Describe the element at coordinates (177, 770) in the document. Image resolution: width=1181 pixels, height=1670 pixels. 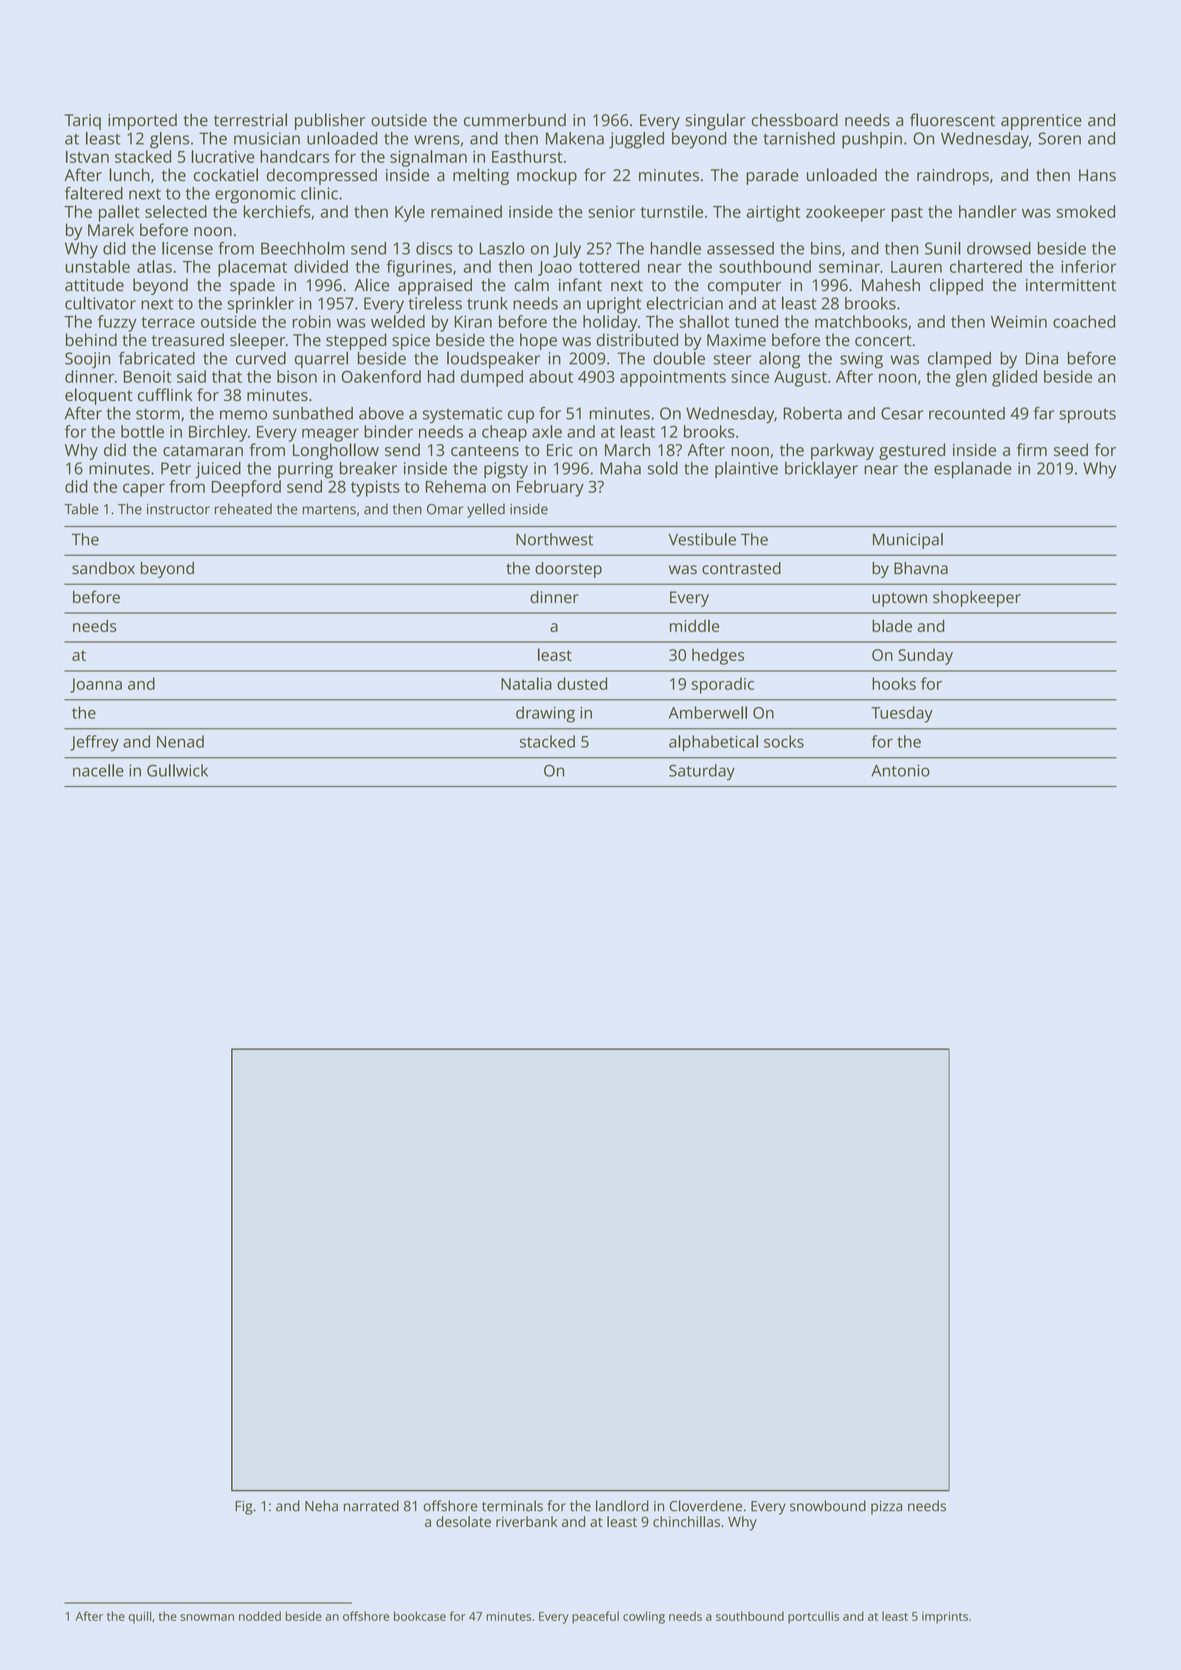
I see `Gullwick` at that location.
